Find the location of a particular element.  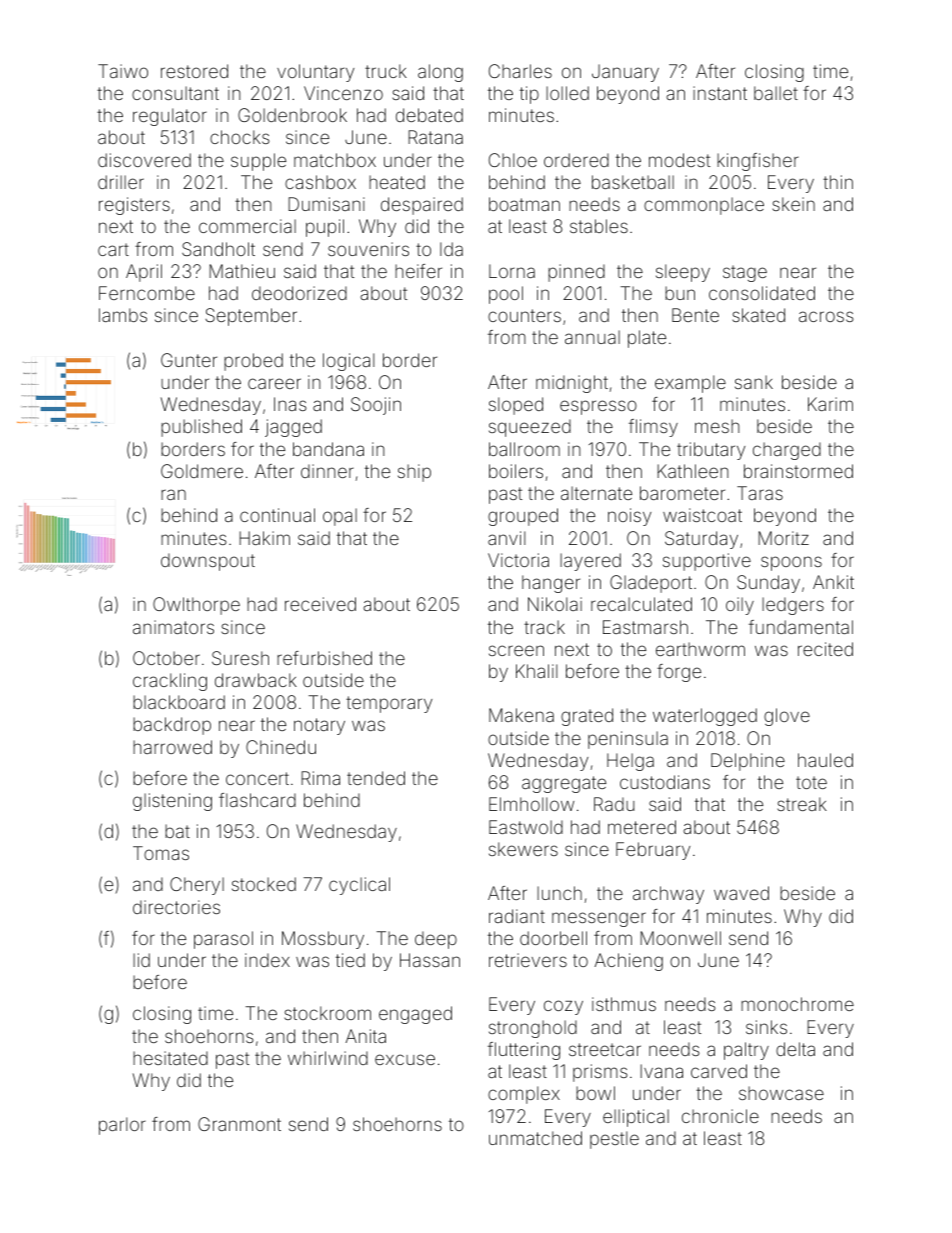

stockroom is located at coordinates (327, 1013).
